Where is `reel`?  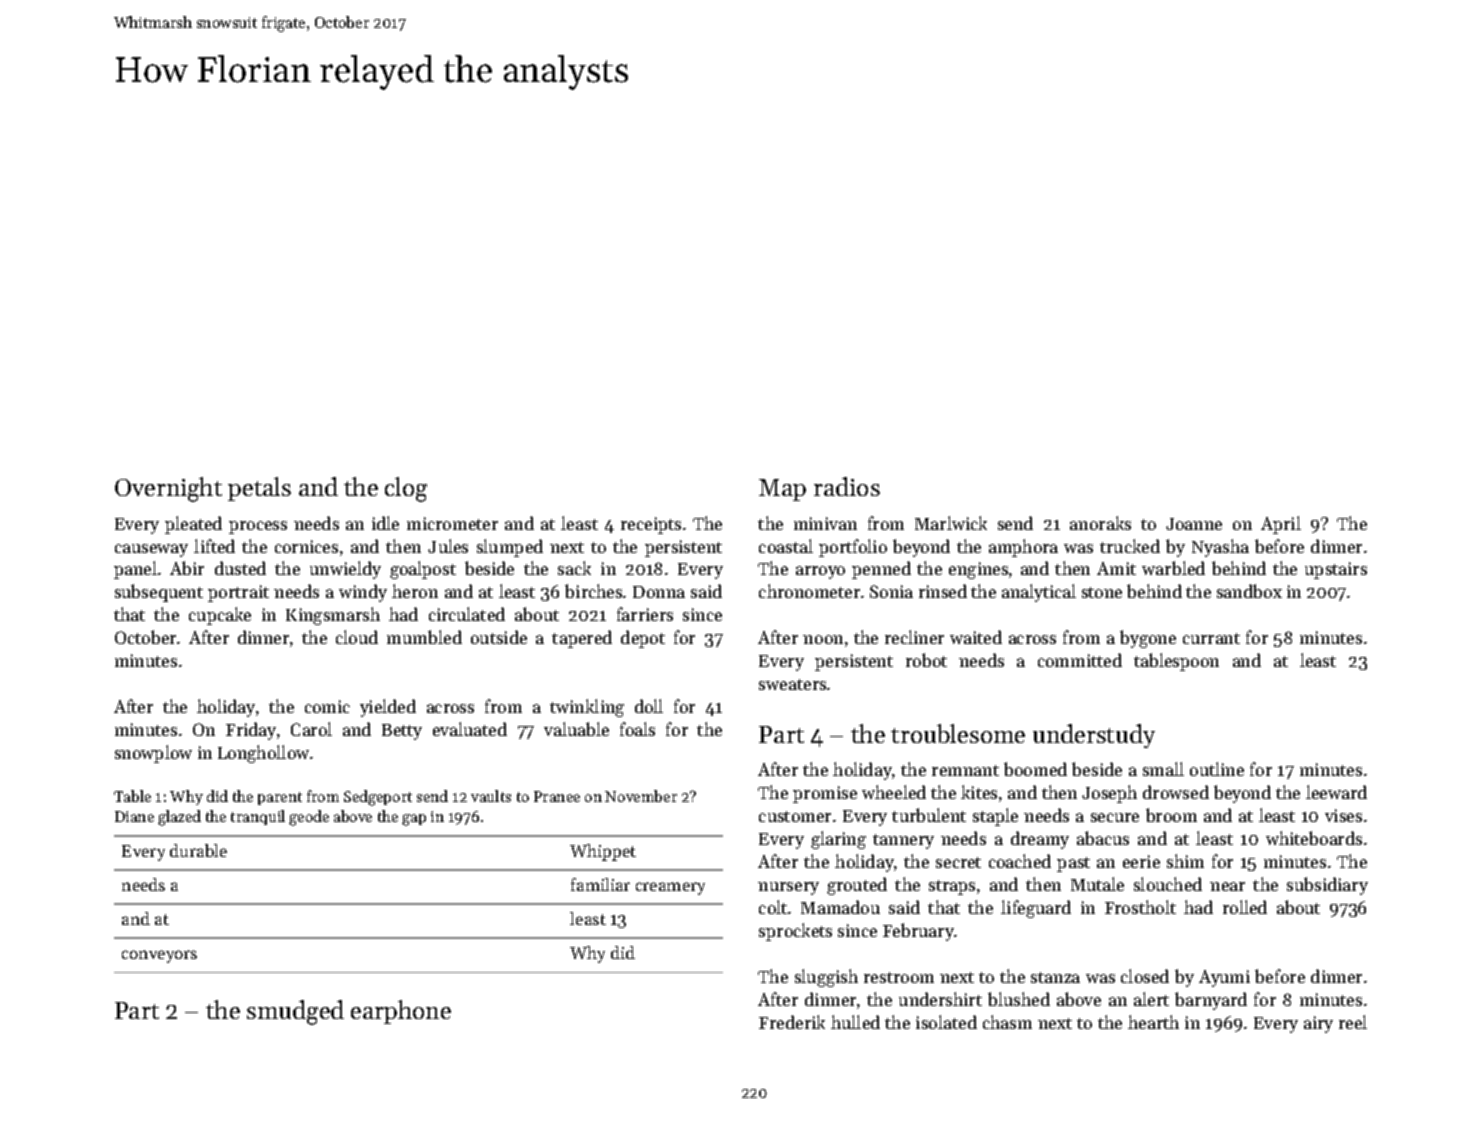
reel is located at coordinates (1353, 1022).
